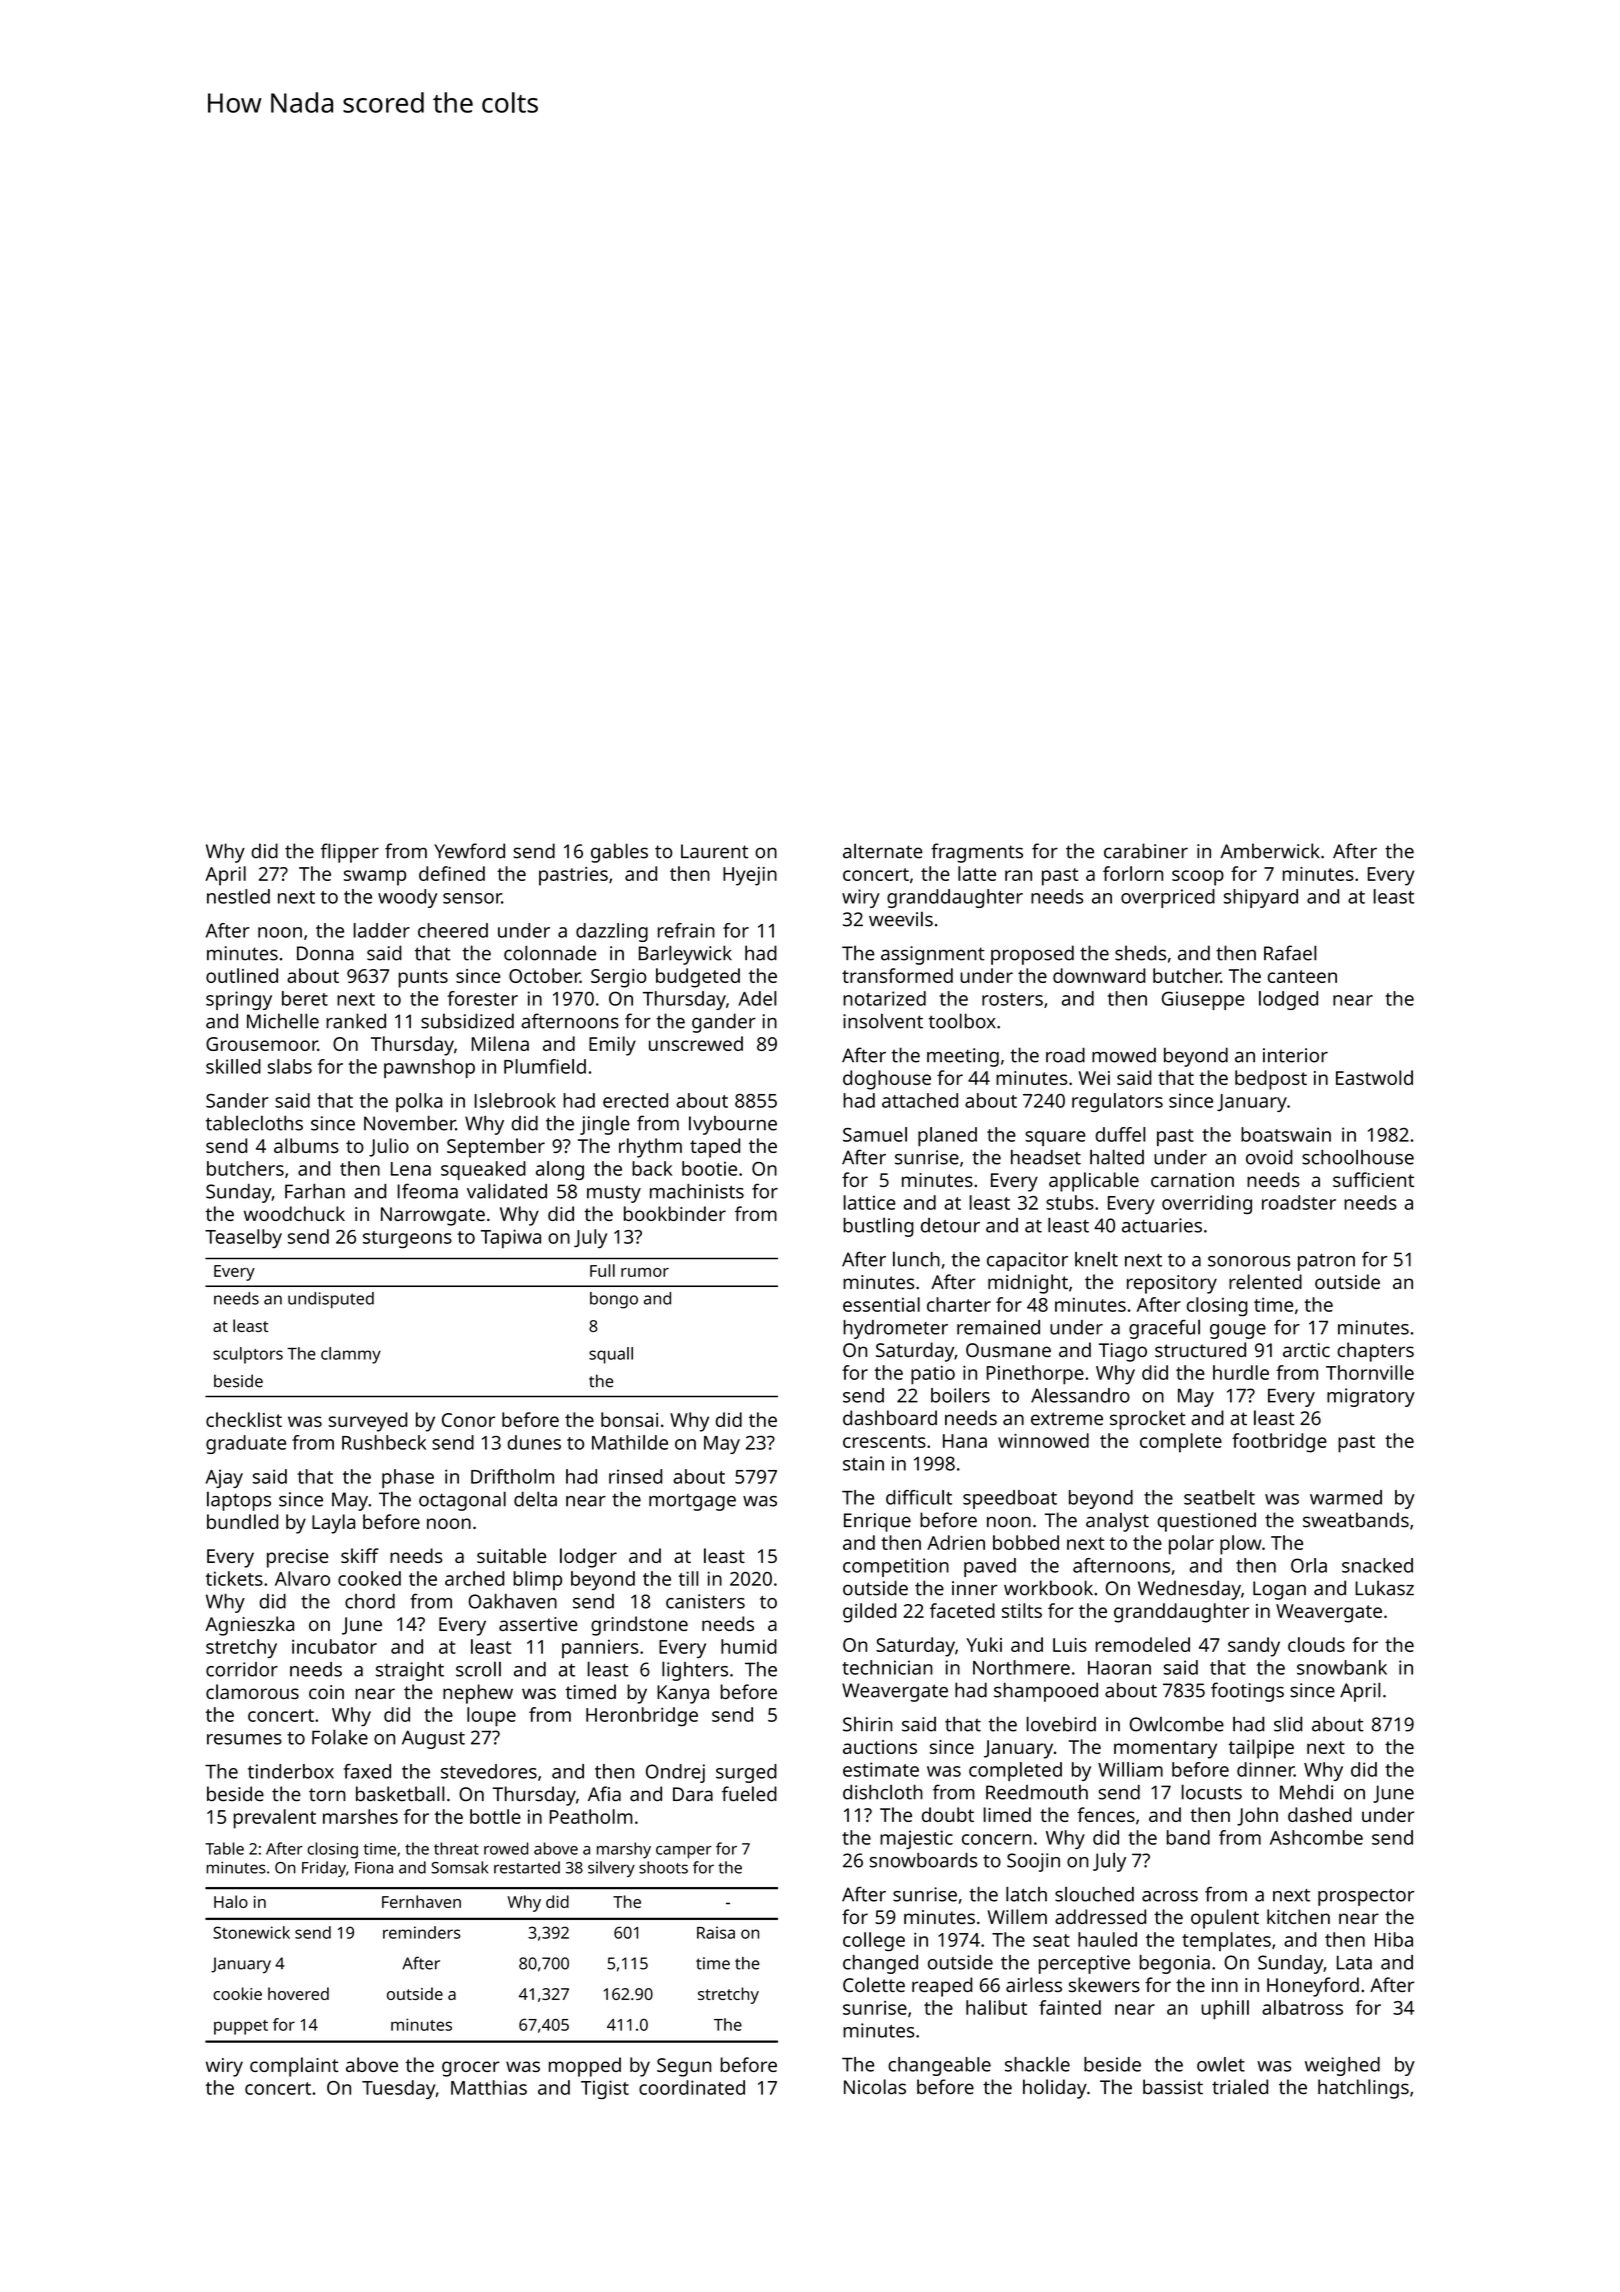 The width and height of the screenshot is (1620, 2292). Describe the element at coordinates (604, 1794) in the screenshot. I see `Afia` at that location.
